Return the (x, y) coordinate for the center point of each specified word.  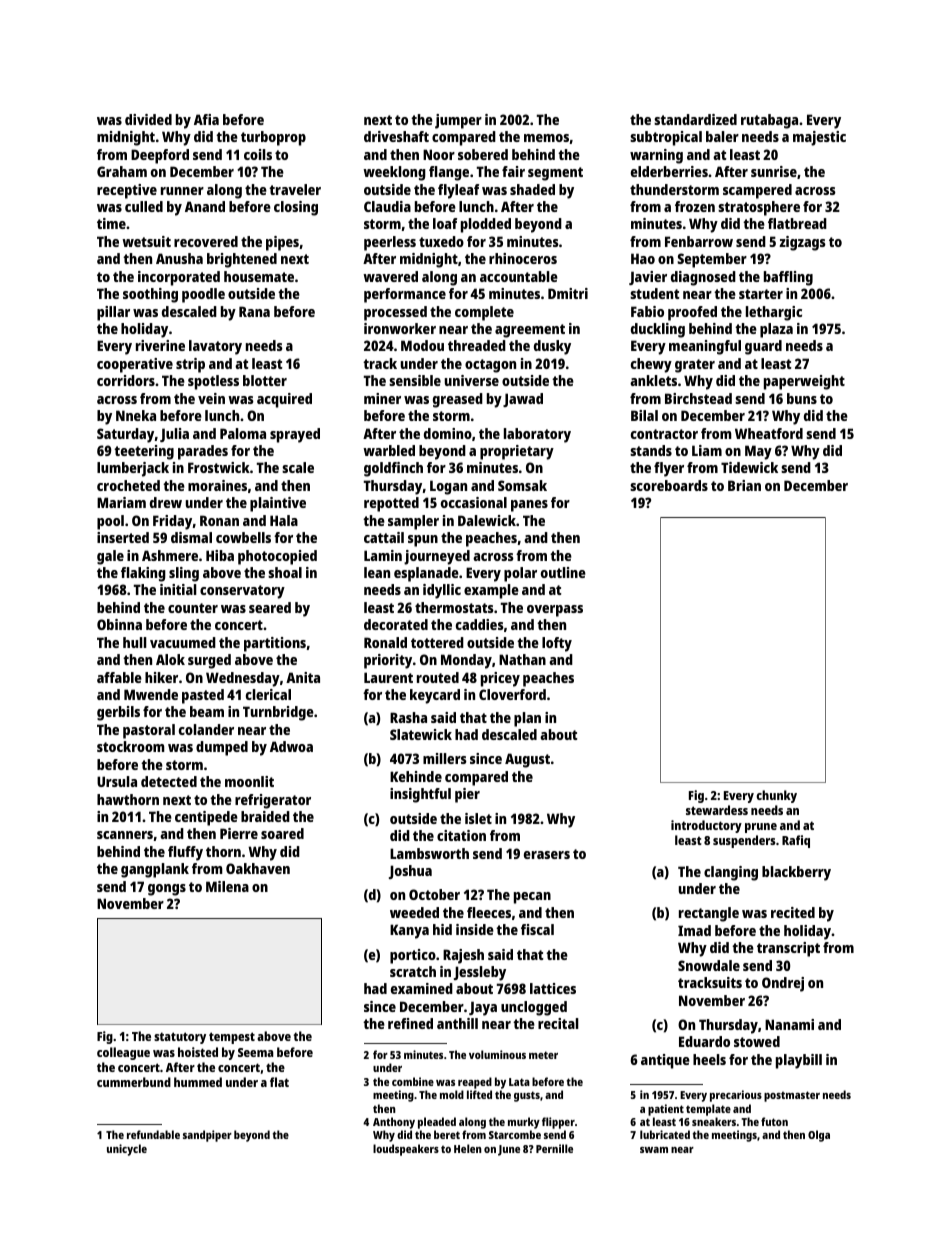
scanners (125, 835)
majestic (819, 138)
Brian (744, 485)
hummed (198, 1082)
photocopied (277, 557)
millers (445, 758)
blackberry (796, 873)
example (491, 591)
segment (555, 174)
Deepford (160, 156)
